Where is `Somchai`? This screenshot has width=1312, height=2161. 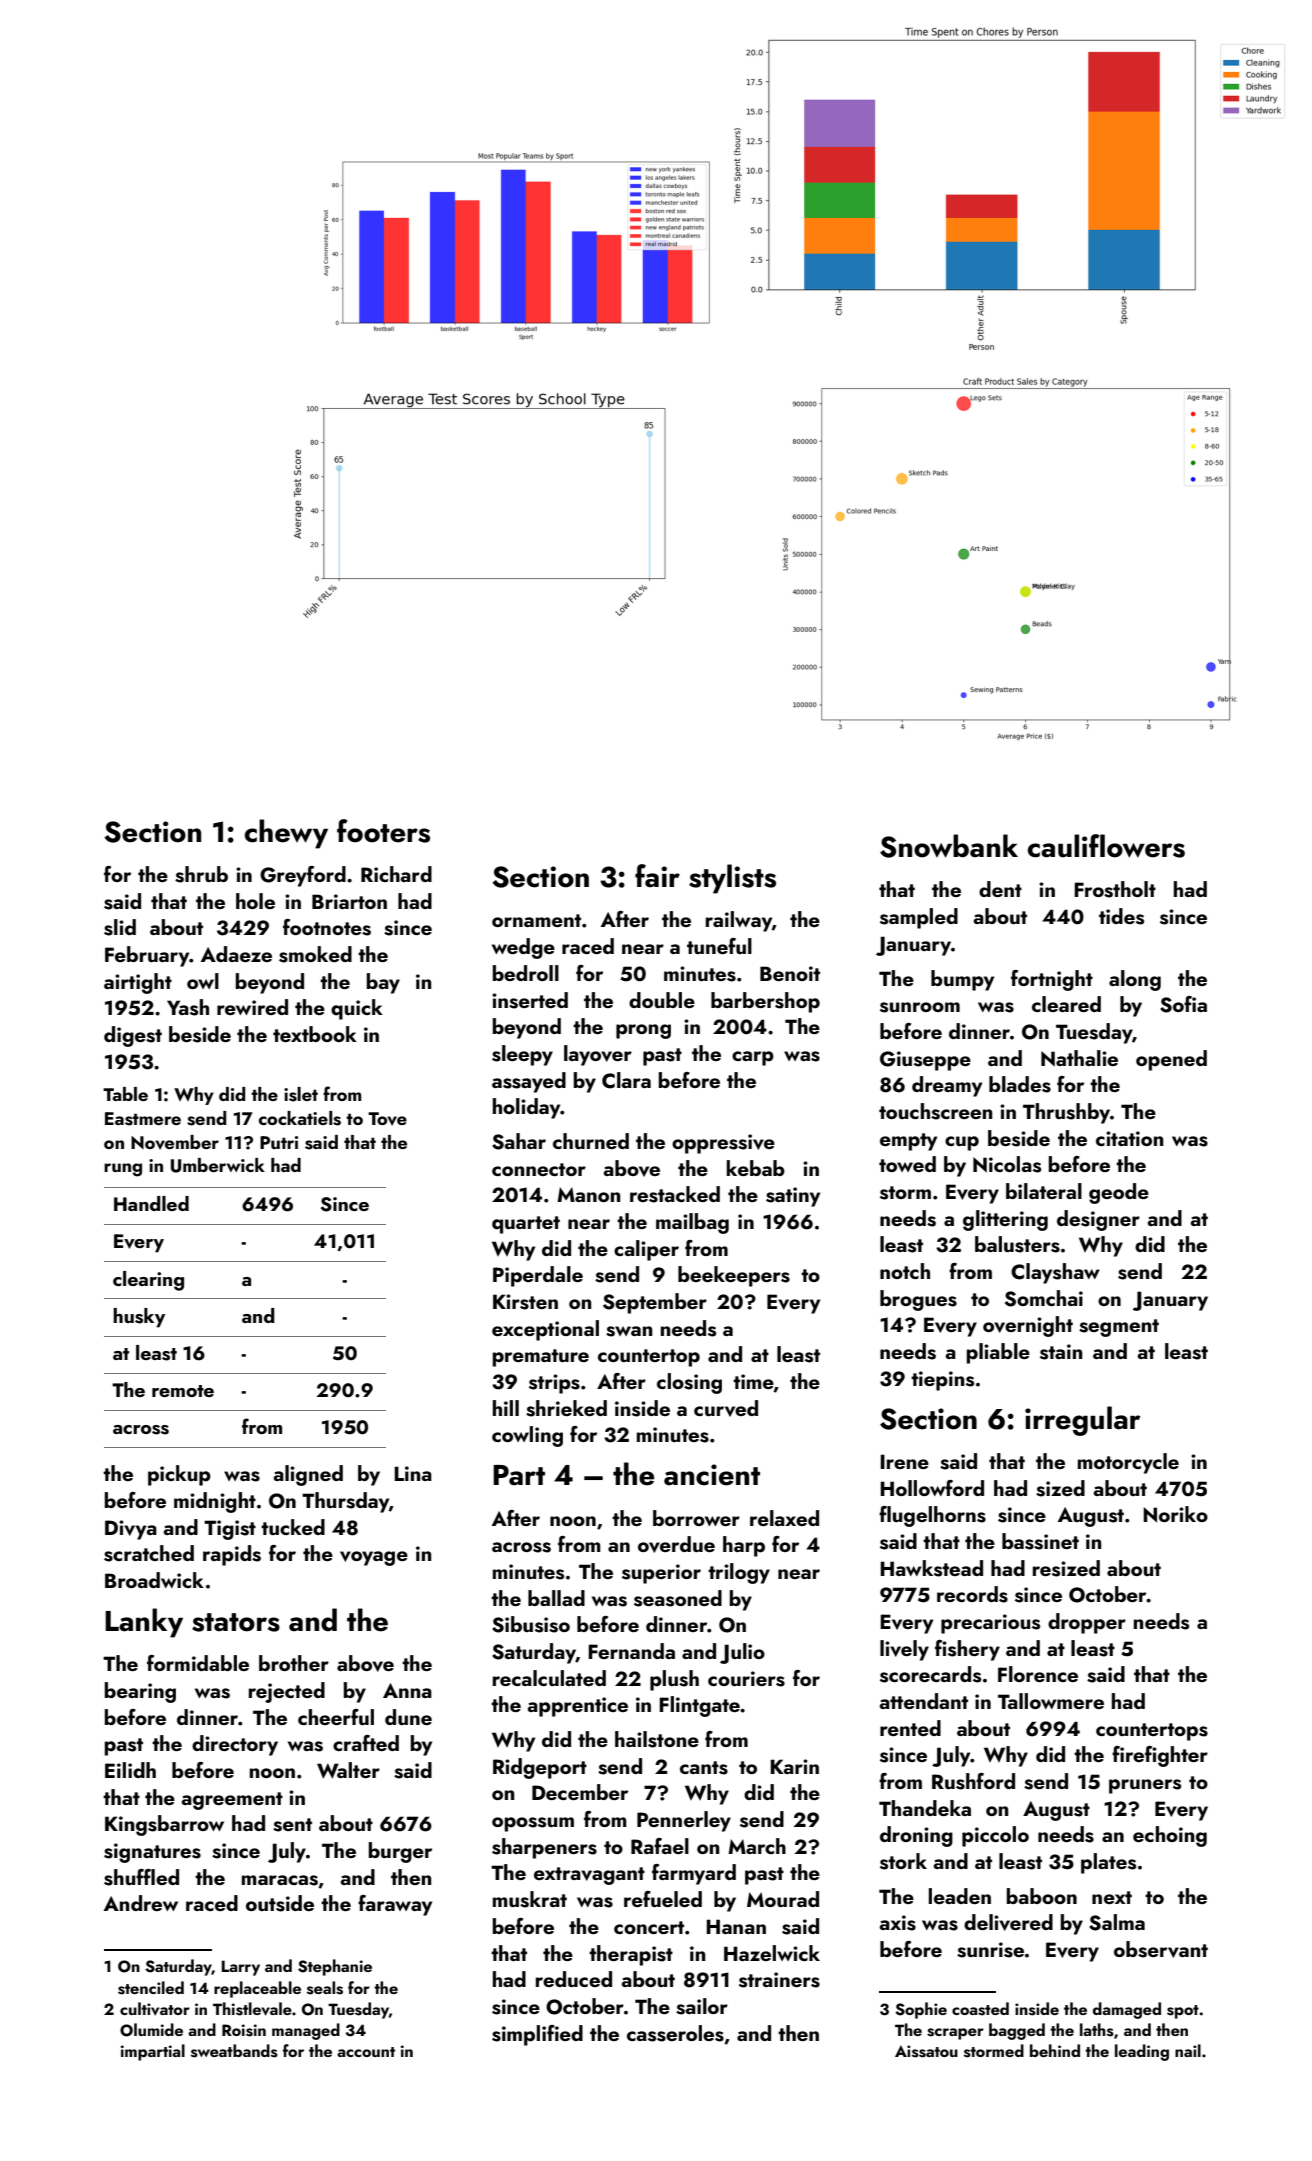
Somchai is located at coordinates (1044, 1298).
